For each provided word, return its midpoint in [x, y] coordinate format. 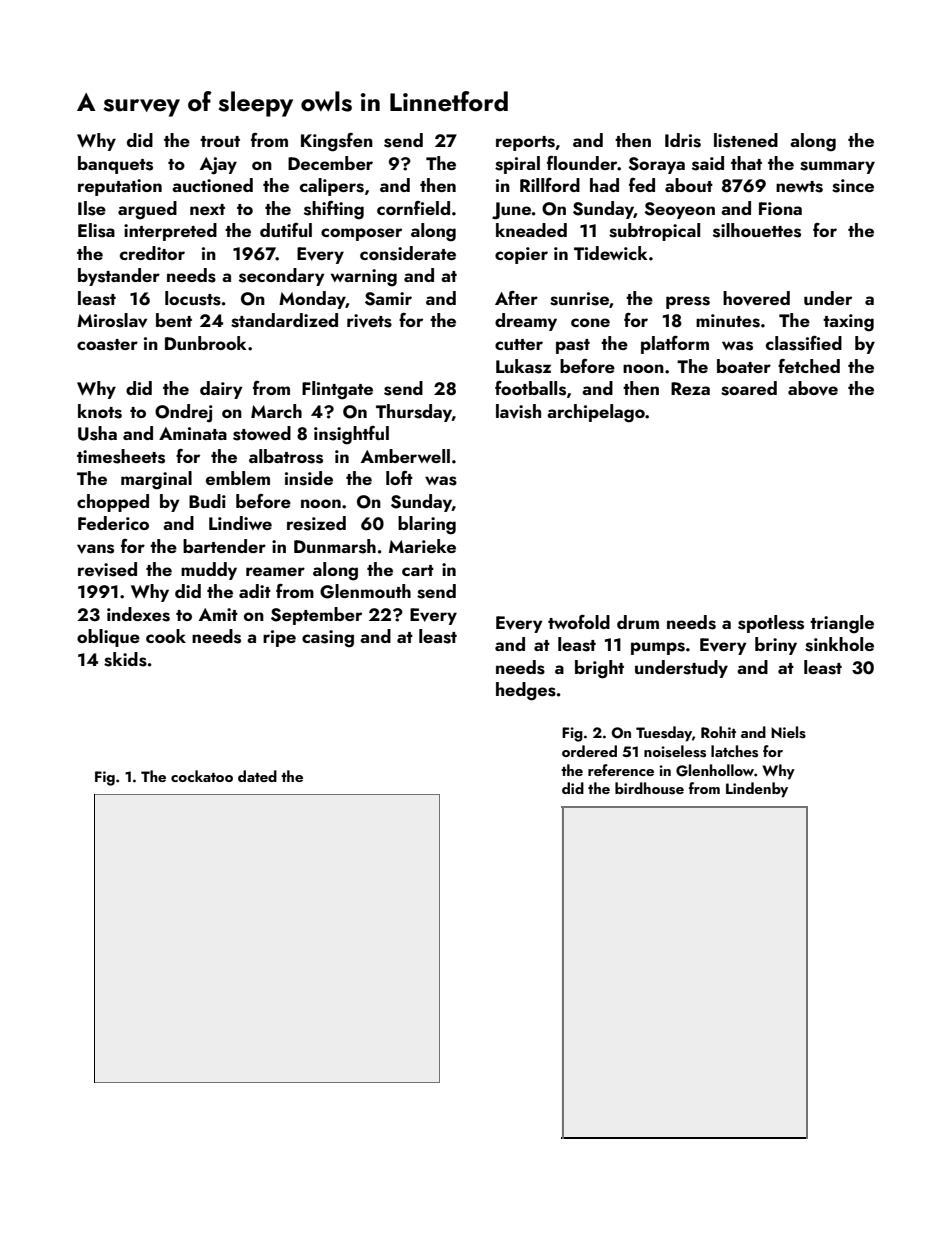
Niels [788, 732]
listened [746, 140]
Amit [218, 614]
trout [220, 141]
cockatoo [202, 776]
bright [599, 669]
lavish [518, 411]
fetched [809, 366]
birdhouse [649, 788]
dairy [221, 390]
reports [525, 143]
